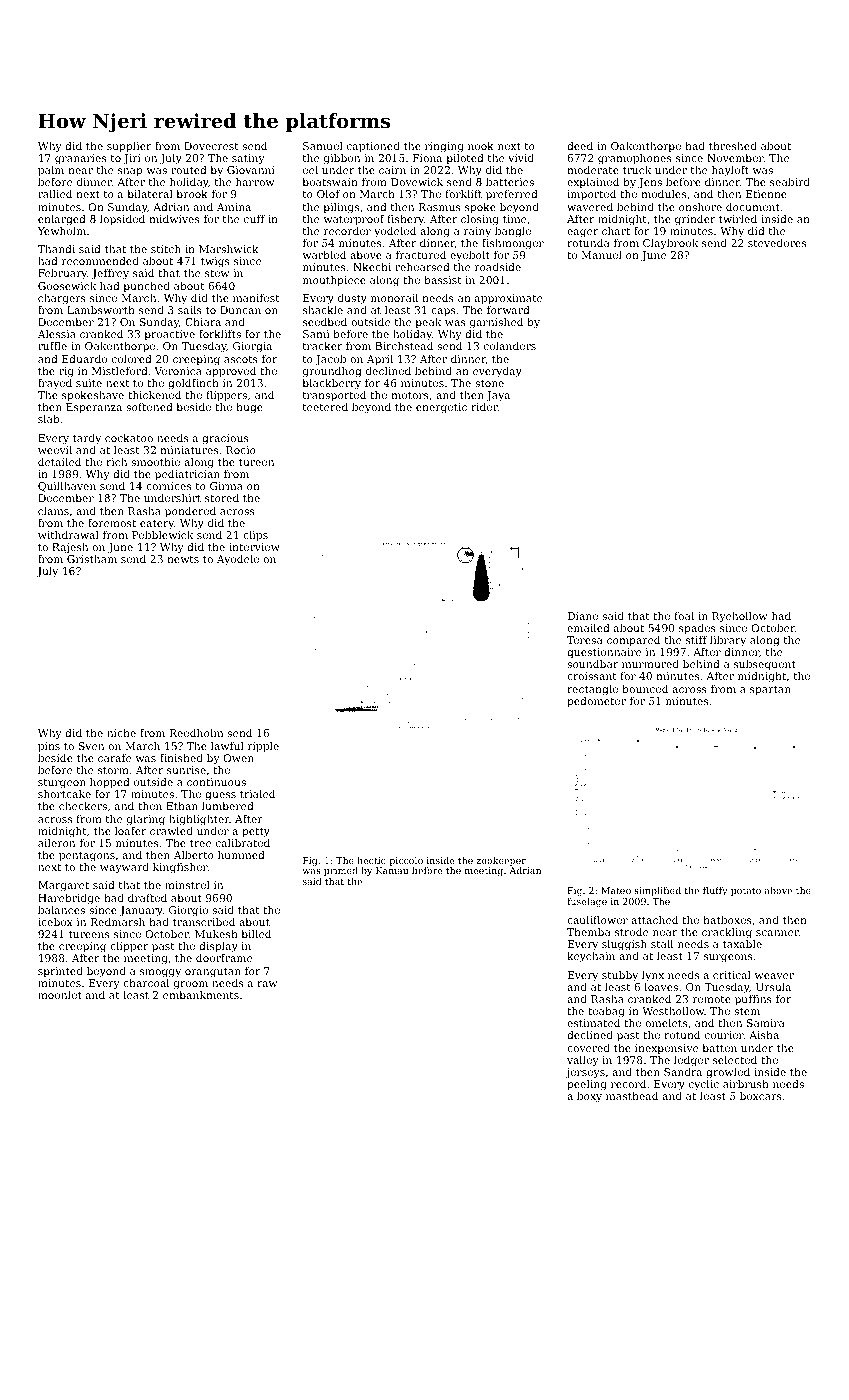 The width and height of the image is (849, 1400). Describe the element at coordinates (593, 1023) in the image. I see `estimated` at that location.
